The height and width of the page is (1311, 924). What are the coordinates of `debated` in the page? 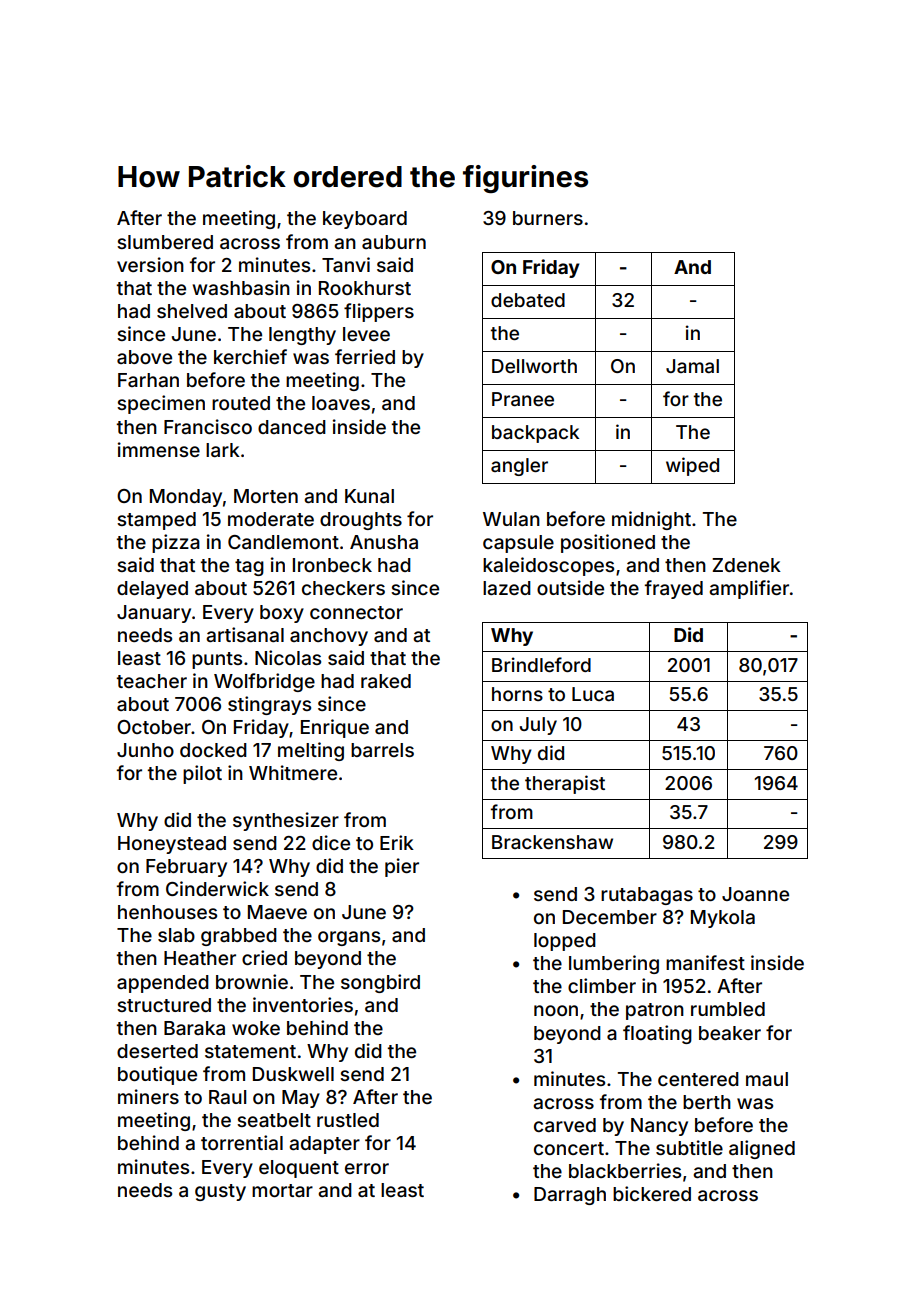 It's located at (528, 300).
